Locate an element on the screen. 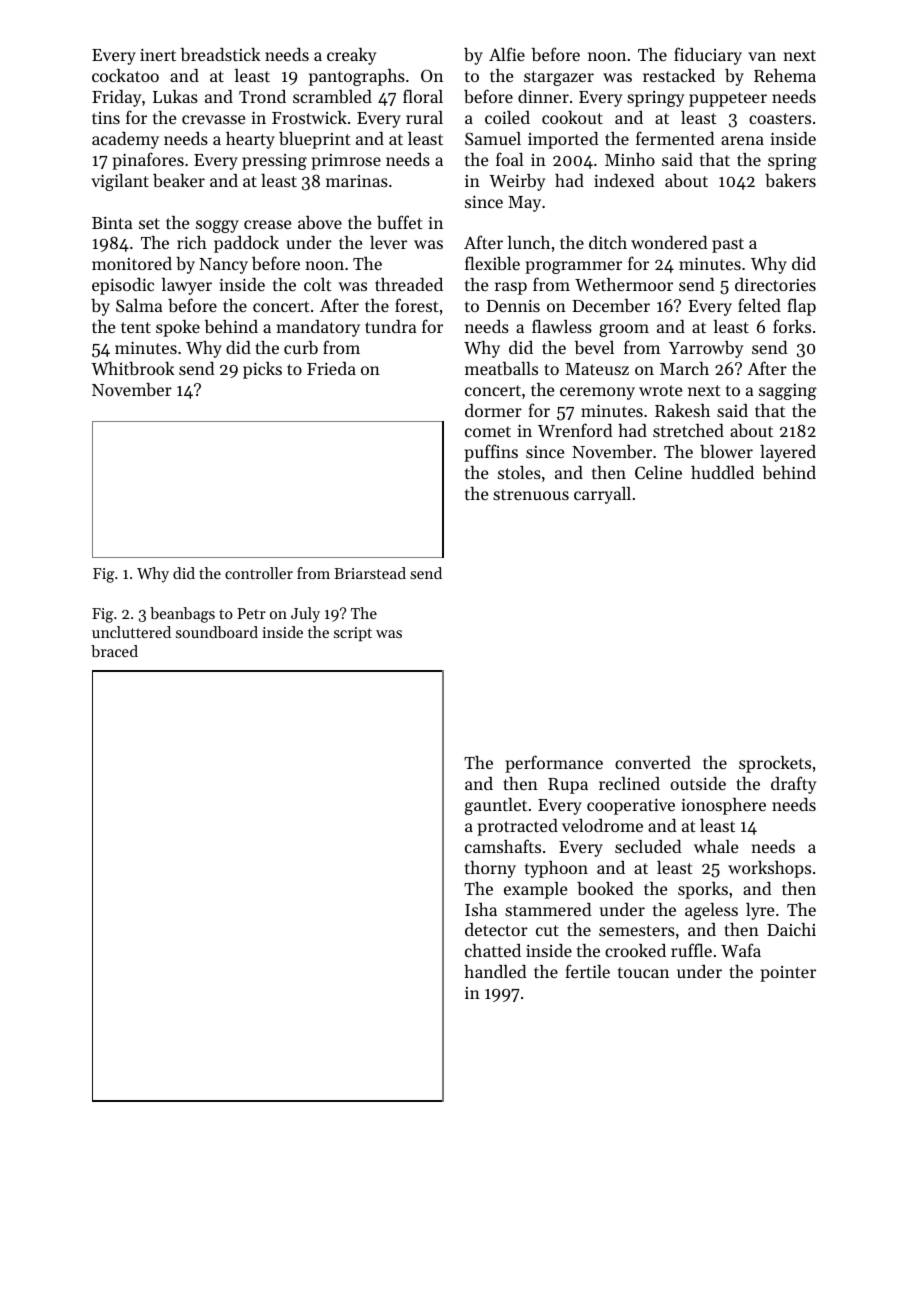  layered is located at coordinates (788, 453).
